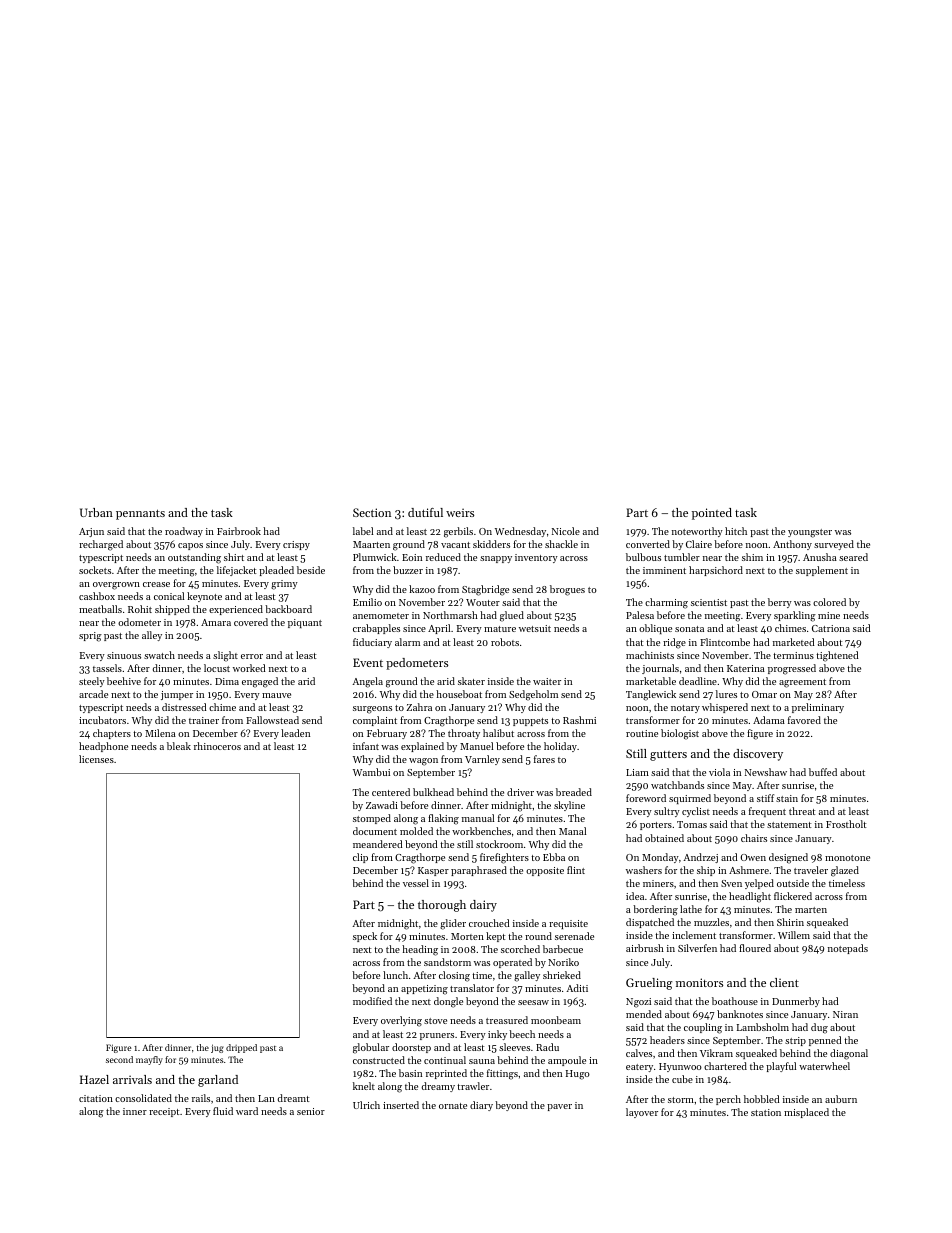 This page has height=1233, width=952. I want to click on weirs, so click(460, 512).
